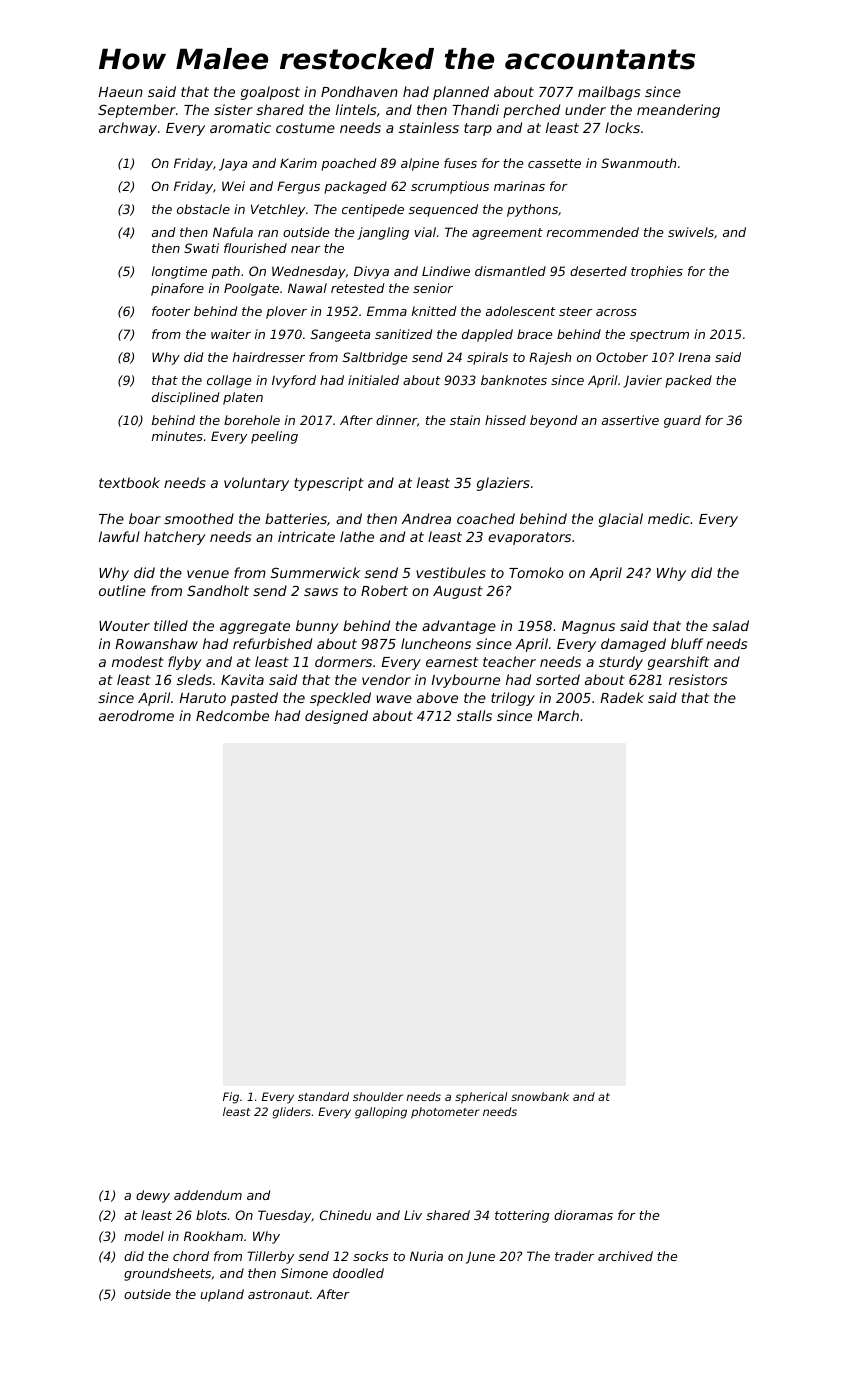  I want to click on dewy, so click(153, 1196).
